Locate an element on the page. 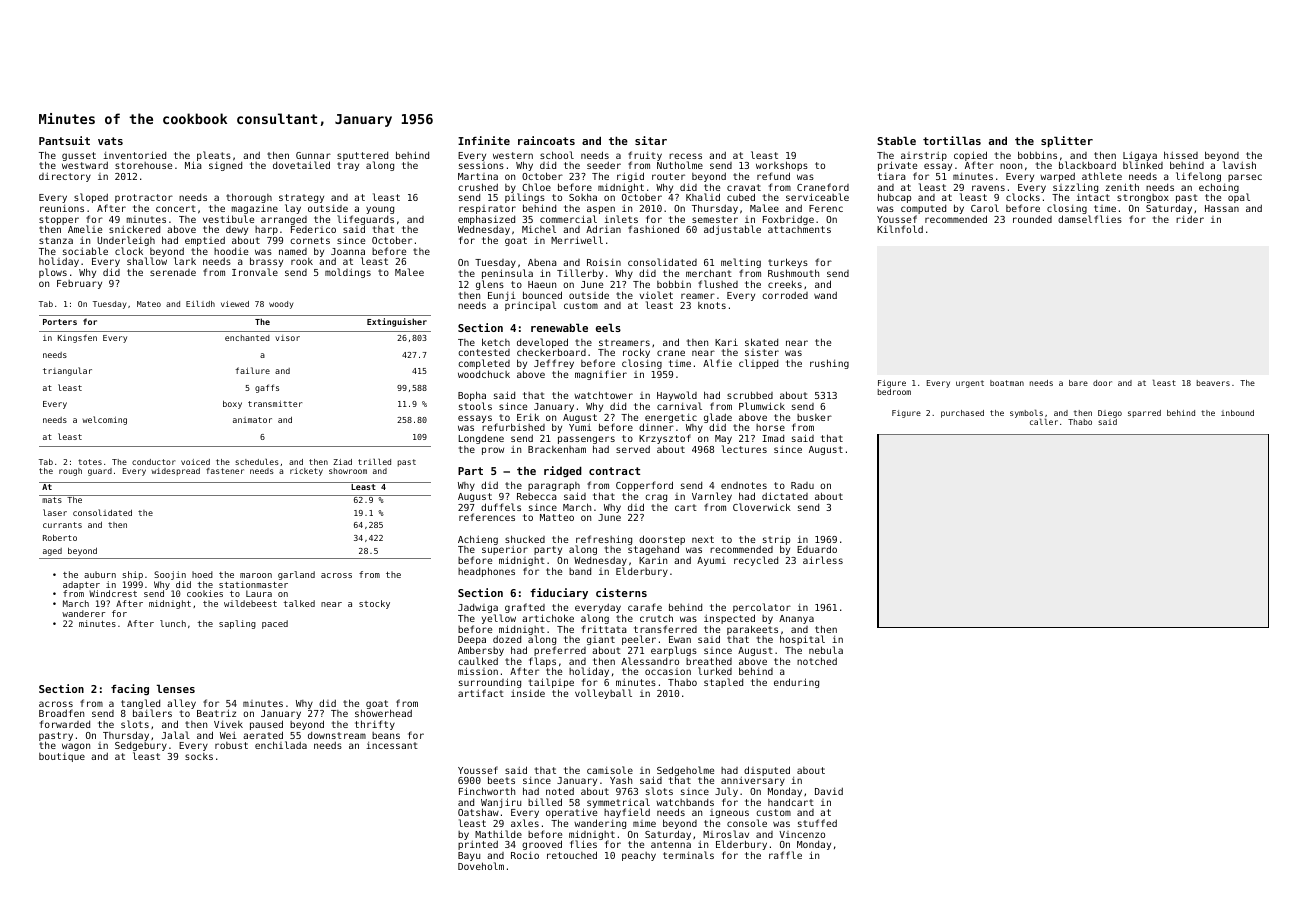  peachy is located at coordinates (639, 856).
